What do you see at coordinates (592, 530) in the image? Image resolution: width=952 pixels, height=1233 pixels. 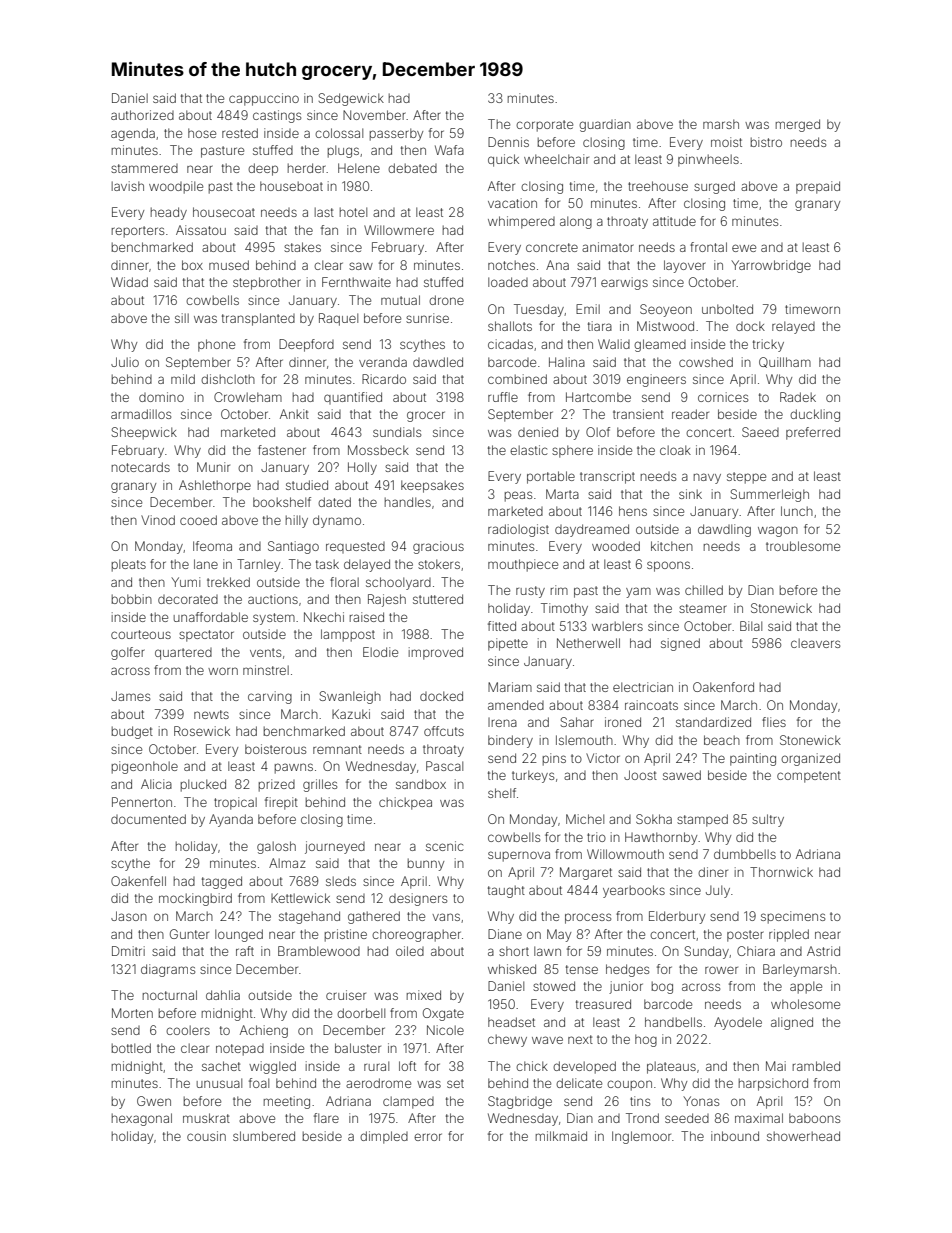 I see `daydreamed` at bounding box center [592, 530].
